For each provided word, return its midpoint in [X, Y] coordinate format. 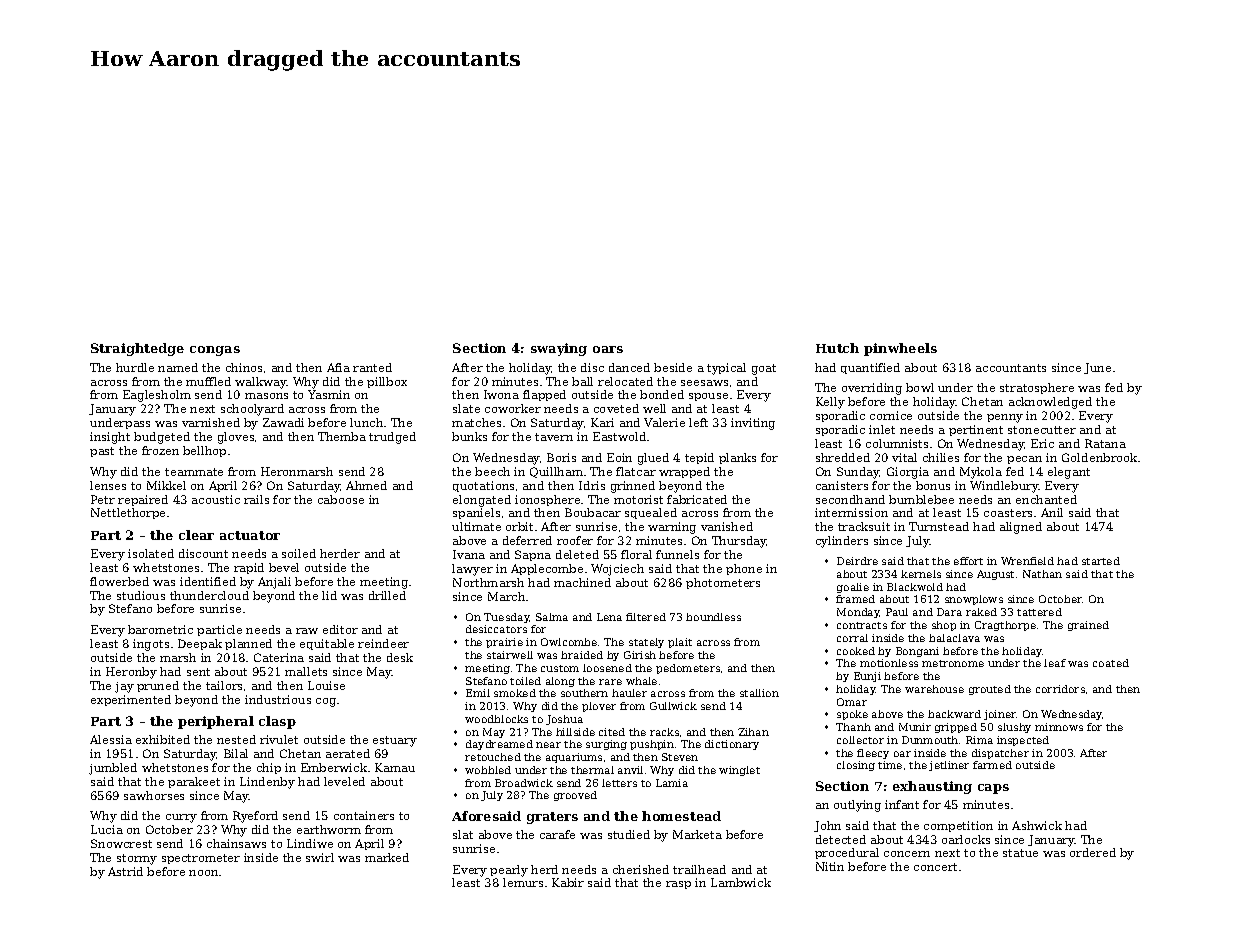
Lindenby [267, 783]
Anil [1052, 512]
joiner [1000, 715]
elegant [1069, 473]
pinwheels [900, 349]
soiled [299, 553]
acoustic [216, 499]
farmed [992, 765]
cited [612, 732]
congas [215, 351]
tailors [224, 685]
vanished [727, 526]
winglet [739, 771]
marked [387, 857]
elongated [482, 501]
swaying [559, 349]
